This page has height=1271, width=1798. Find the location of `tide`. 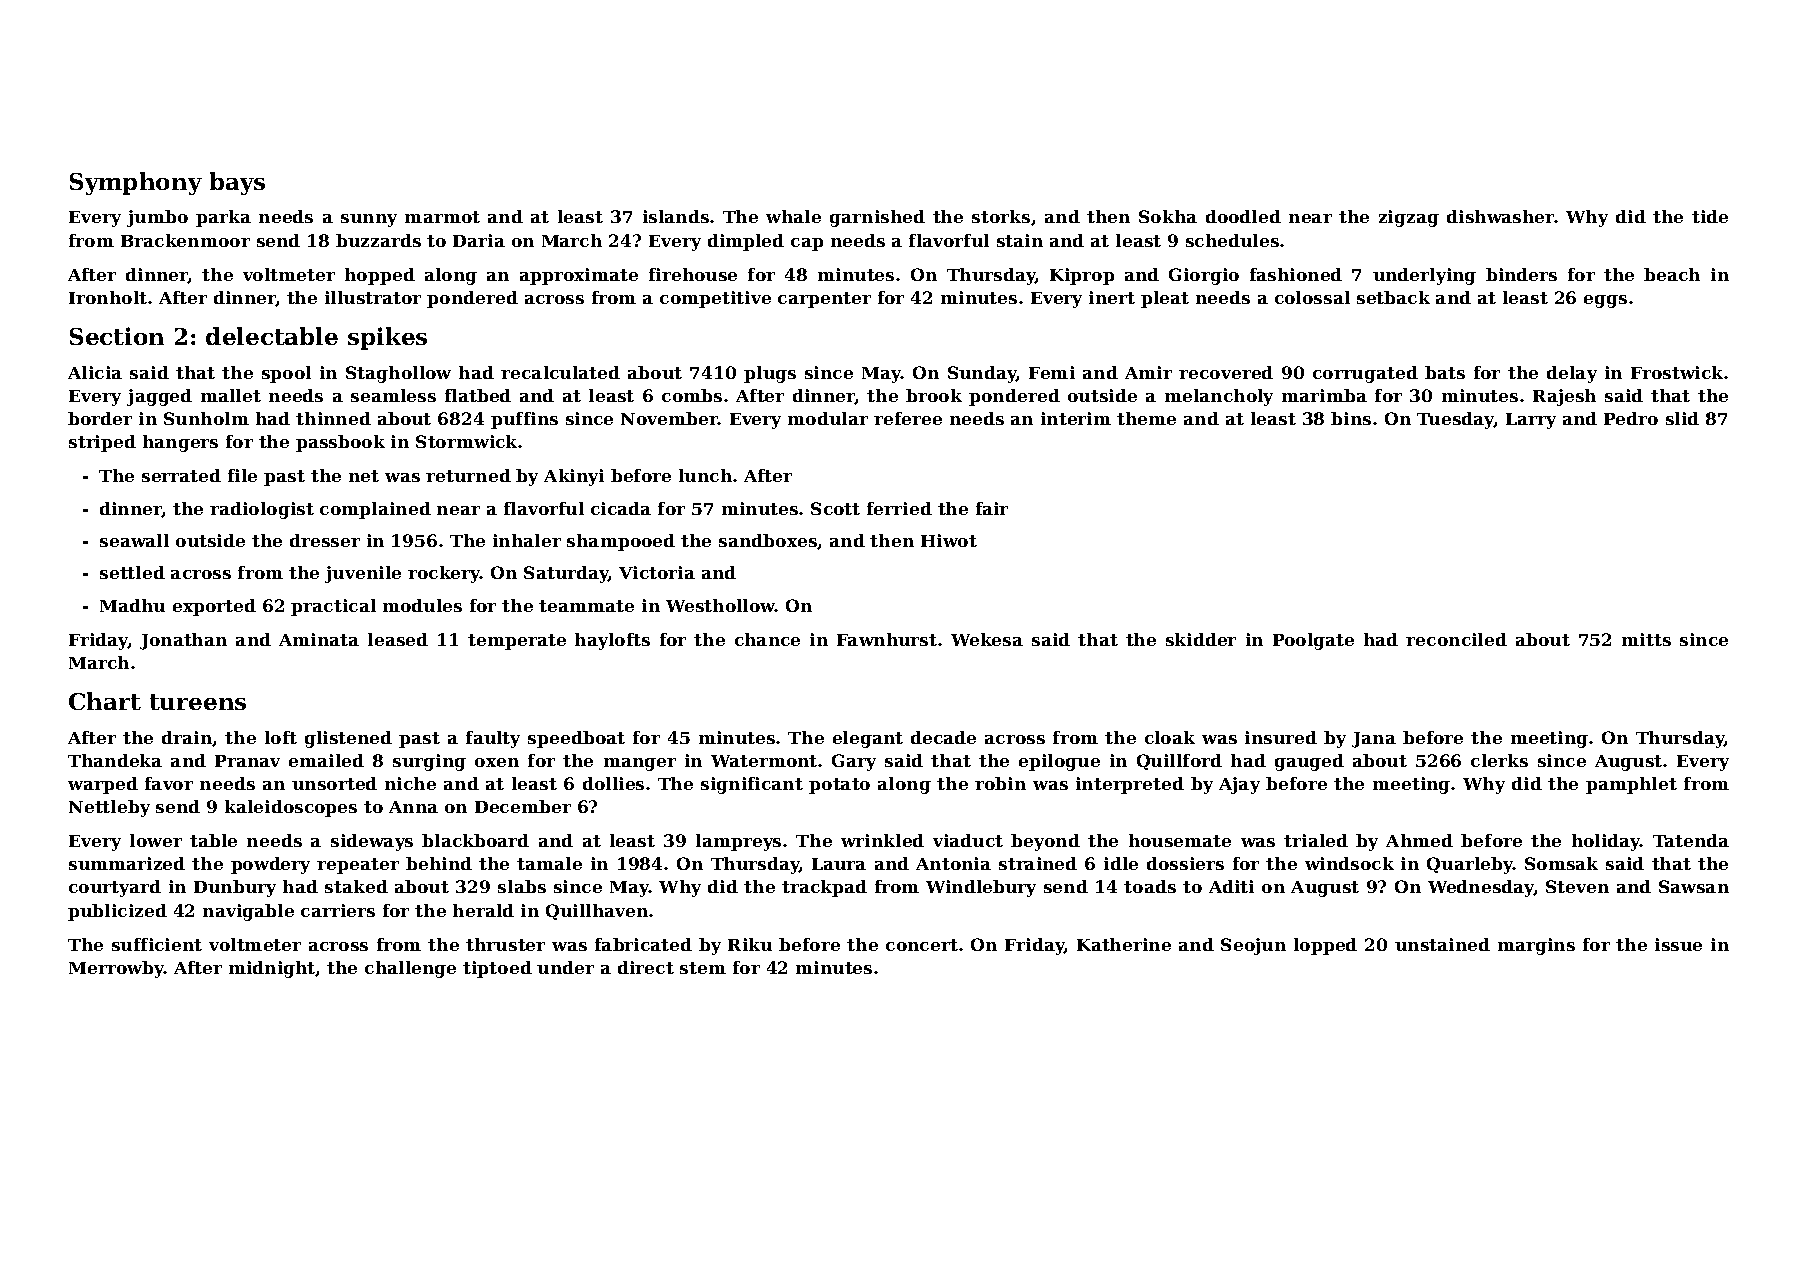

tide is located at coordinates (1710, 216).
